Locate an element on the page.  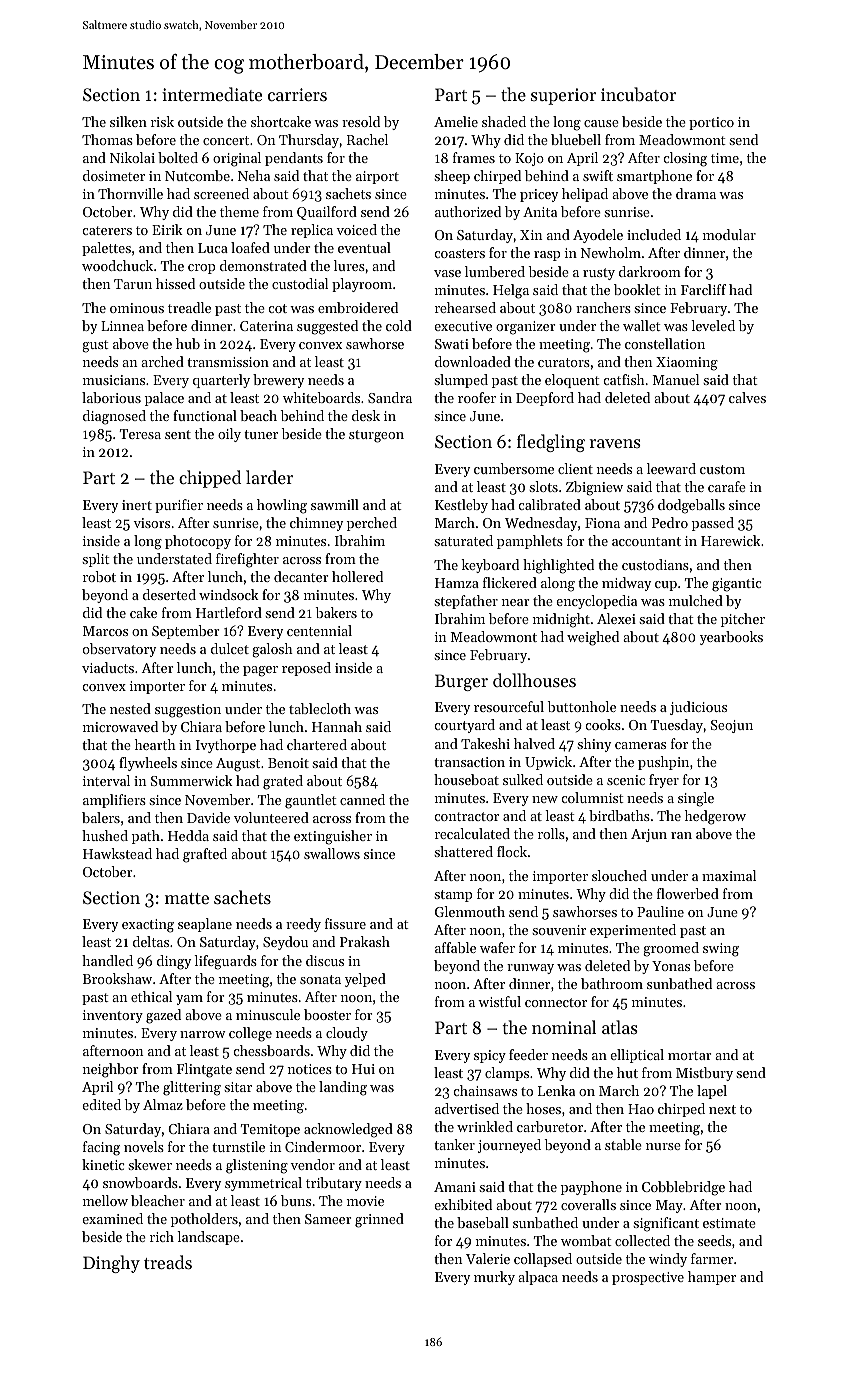
diagnosed is located at coordinates (114, 417).
